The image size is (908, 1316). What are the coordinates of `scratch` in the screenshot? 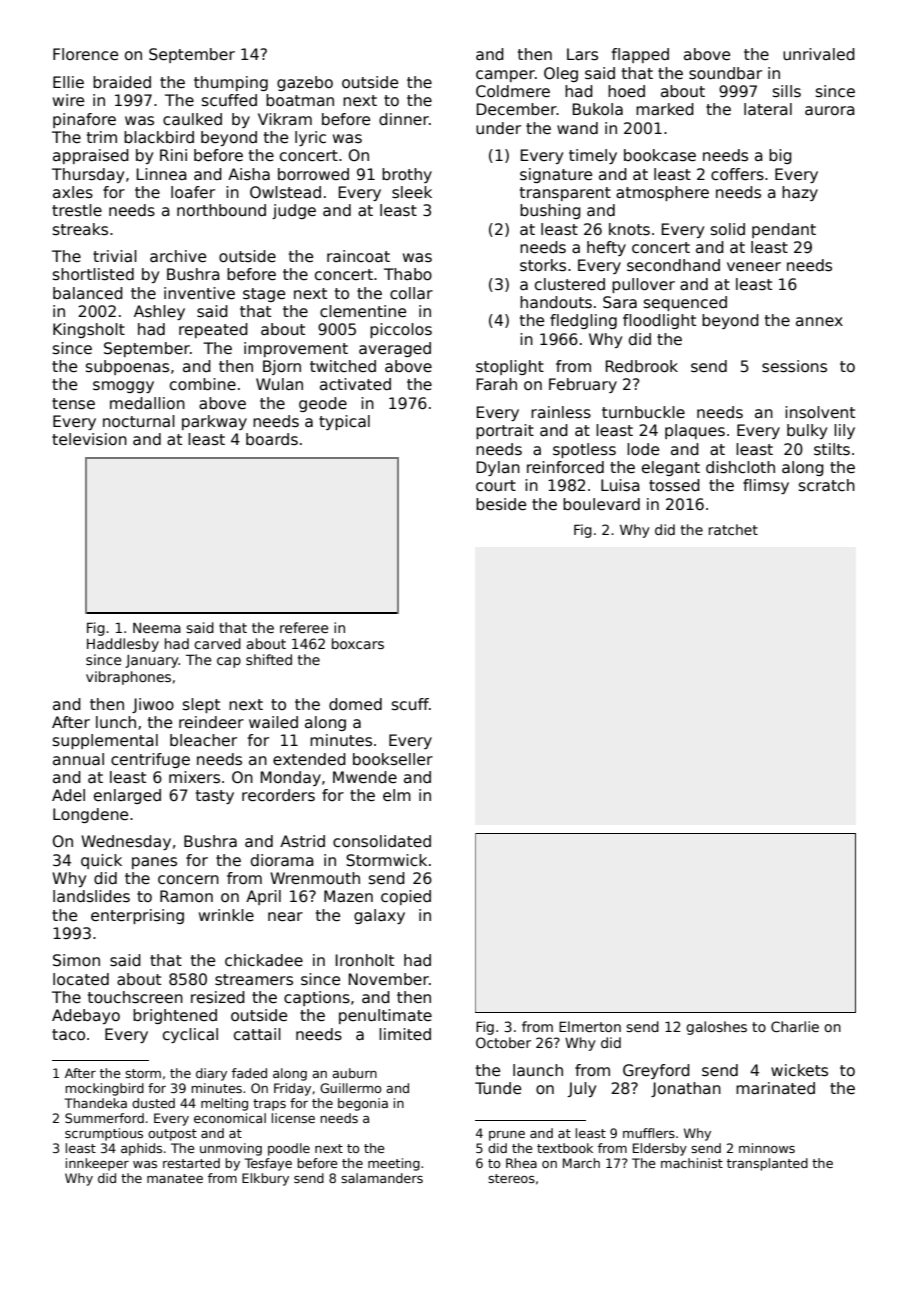 It's located at (827, 485).
